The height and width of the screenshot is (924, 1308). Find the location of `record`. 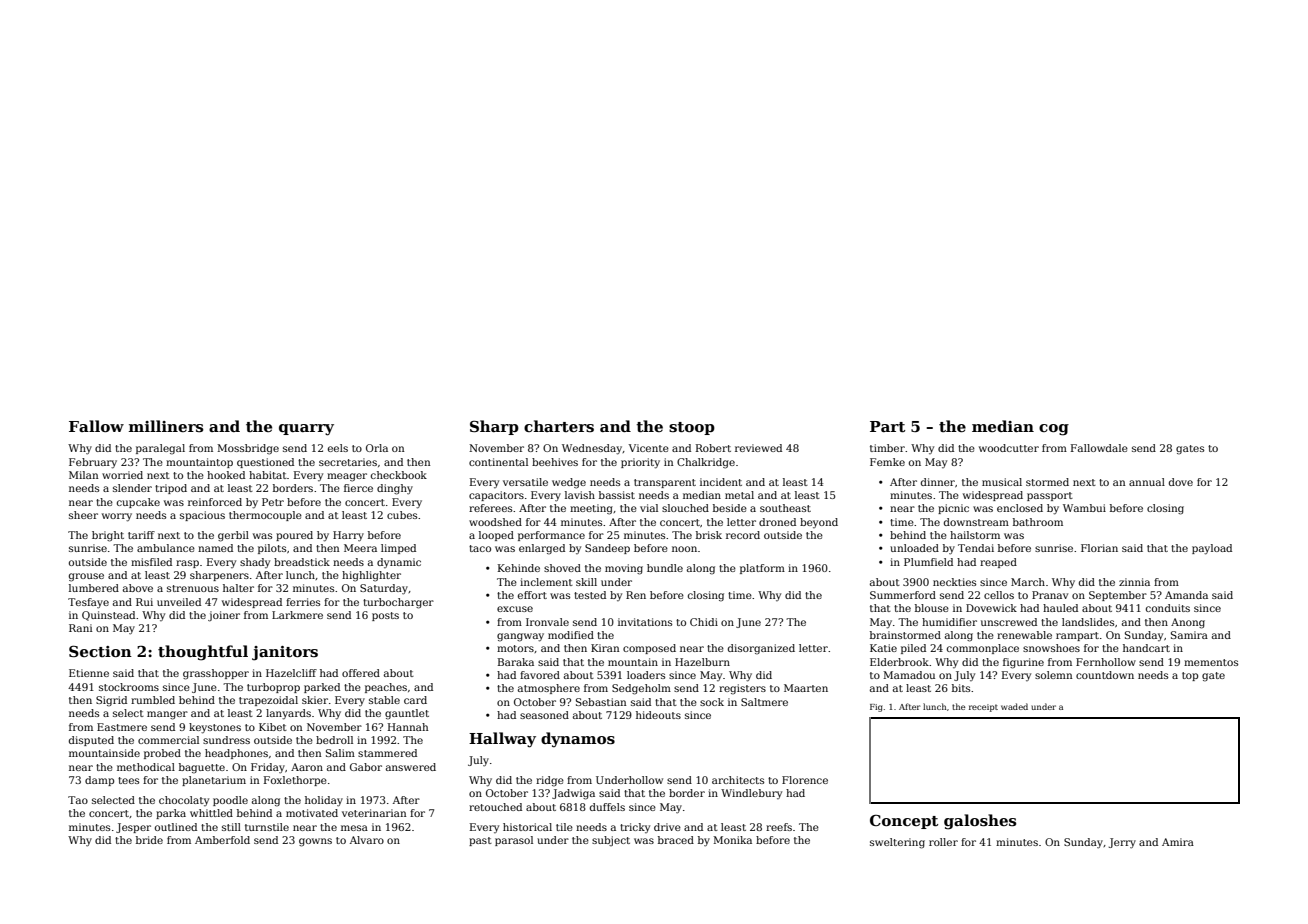

record is located at coordinates (743, 535).
